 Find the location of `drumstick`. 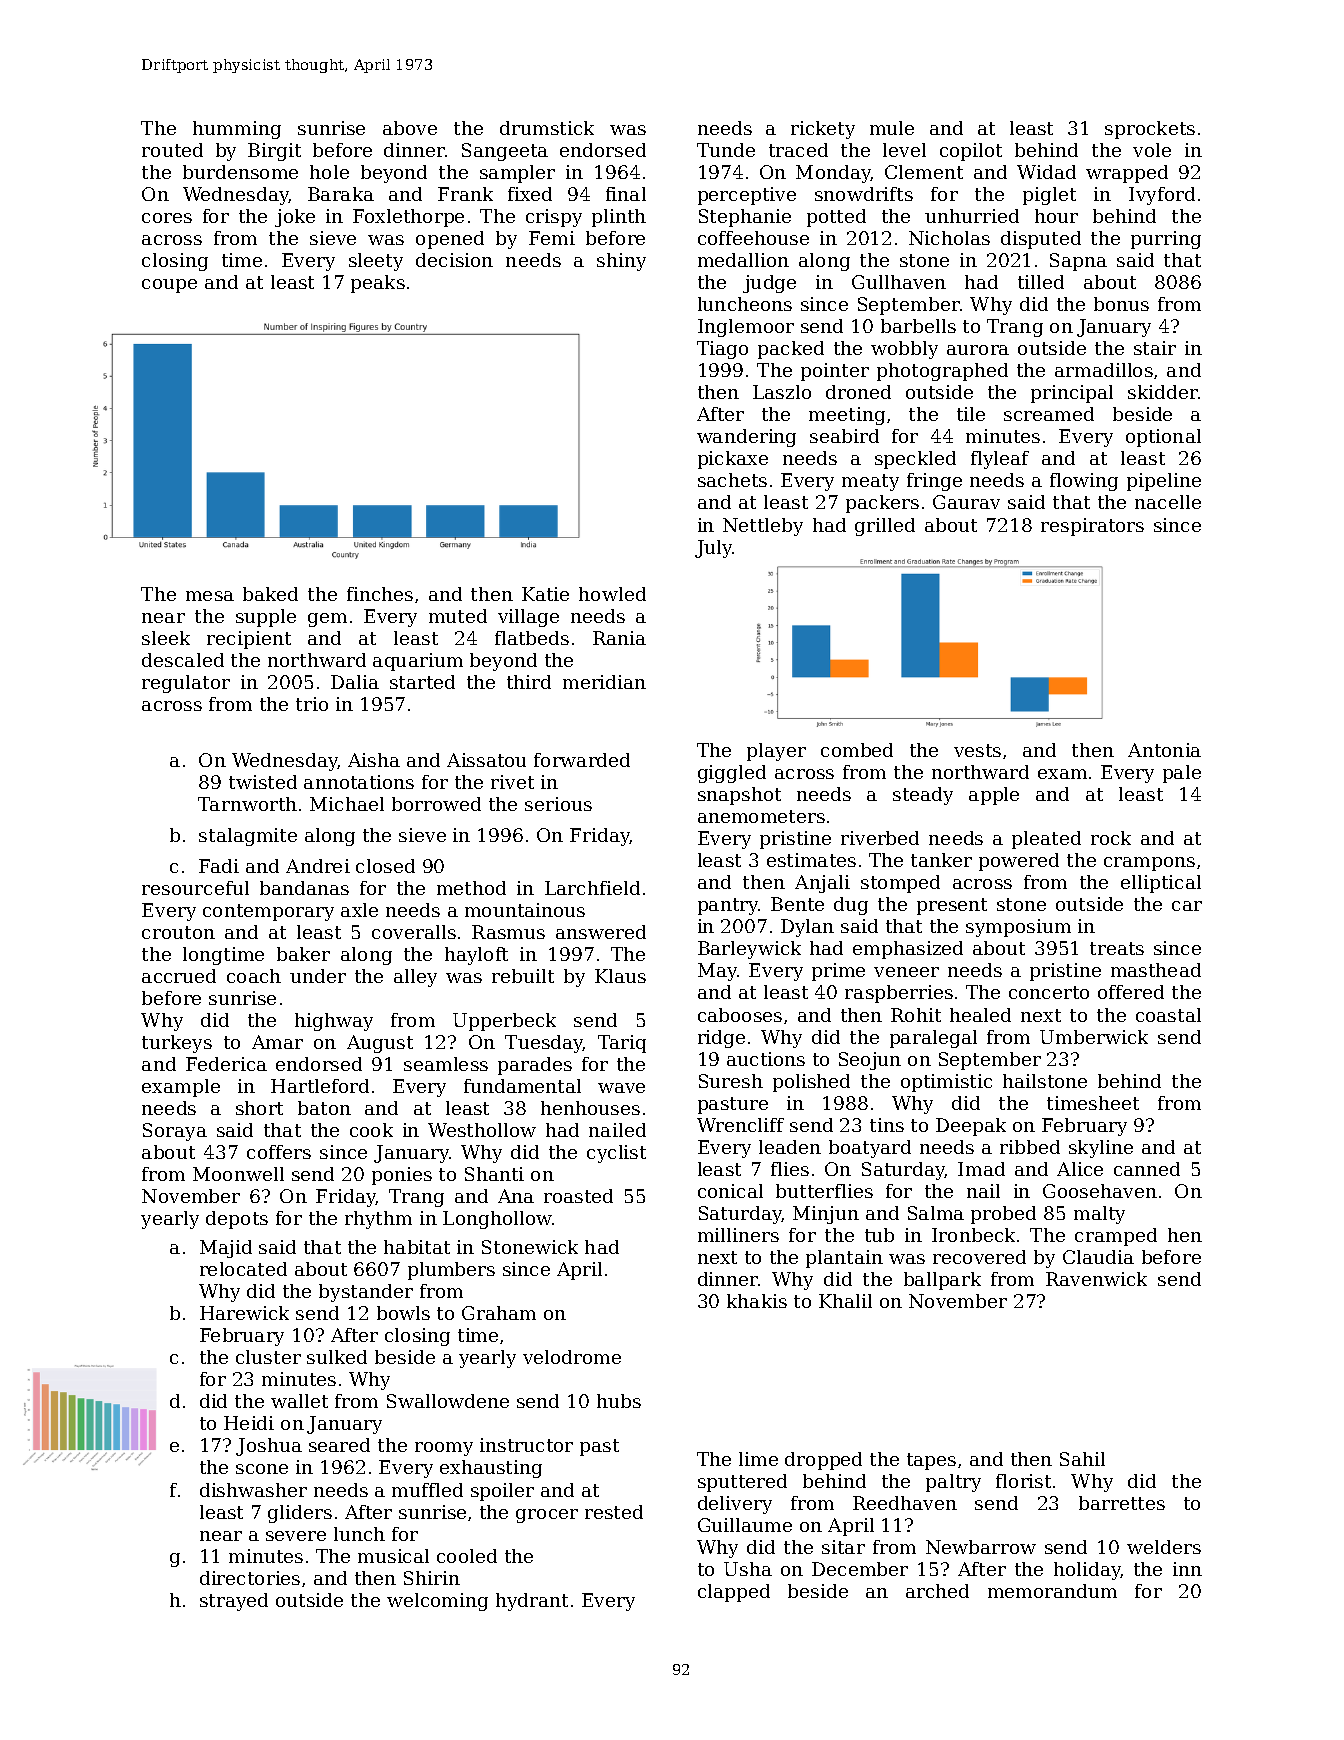

drumstick is located at coordinates (547, 128).
